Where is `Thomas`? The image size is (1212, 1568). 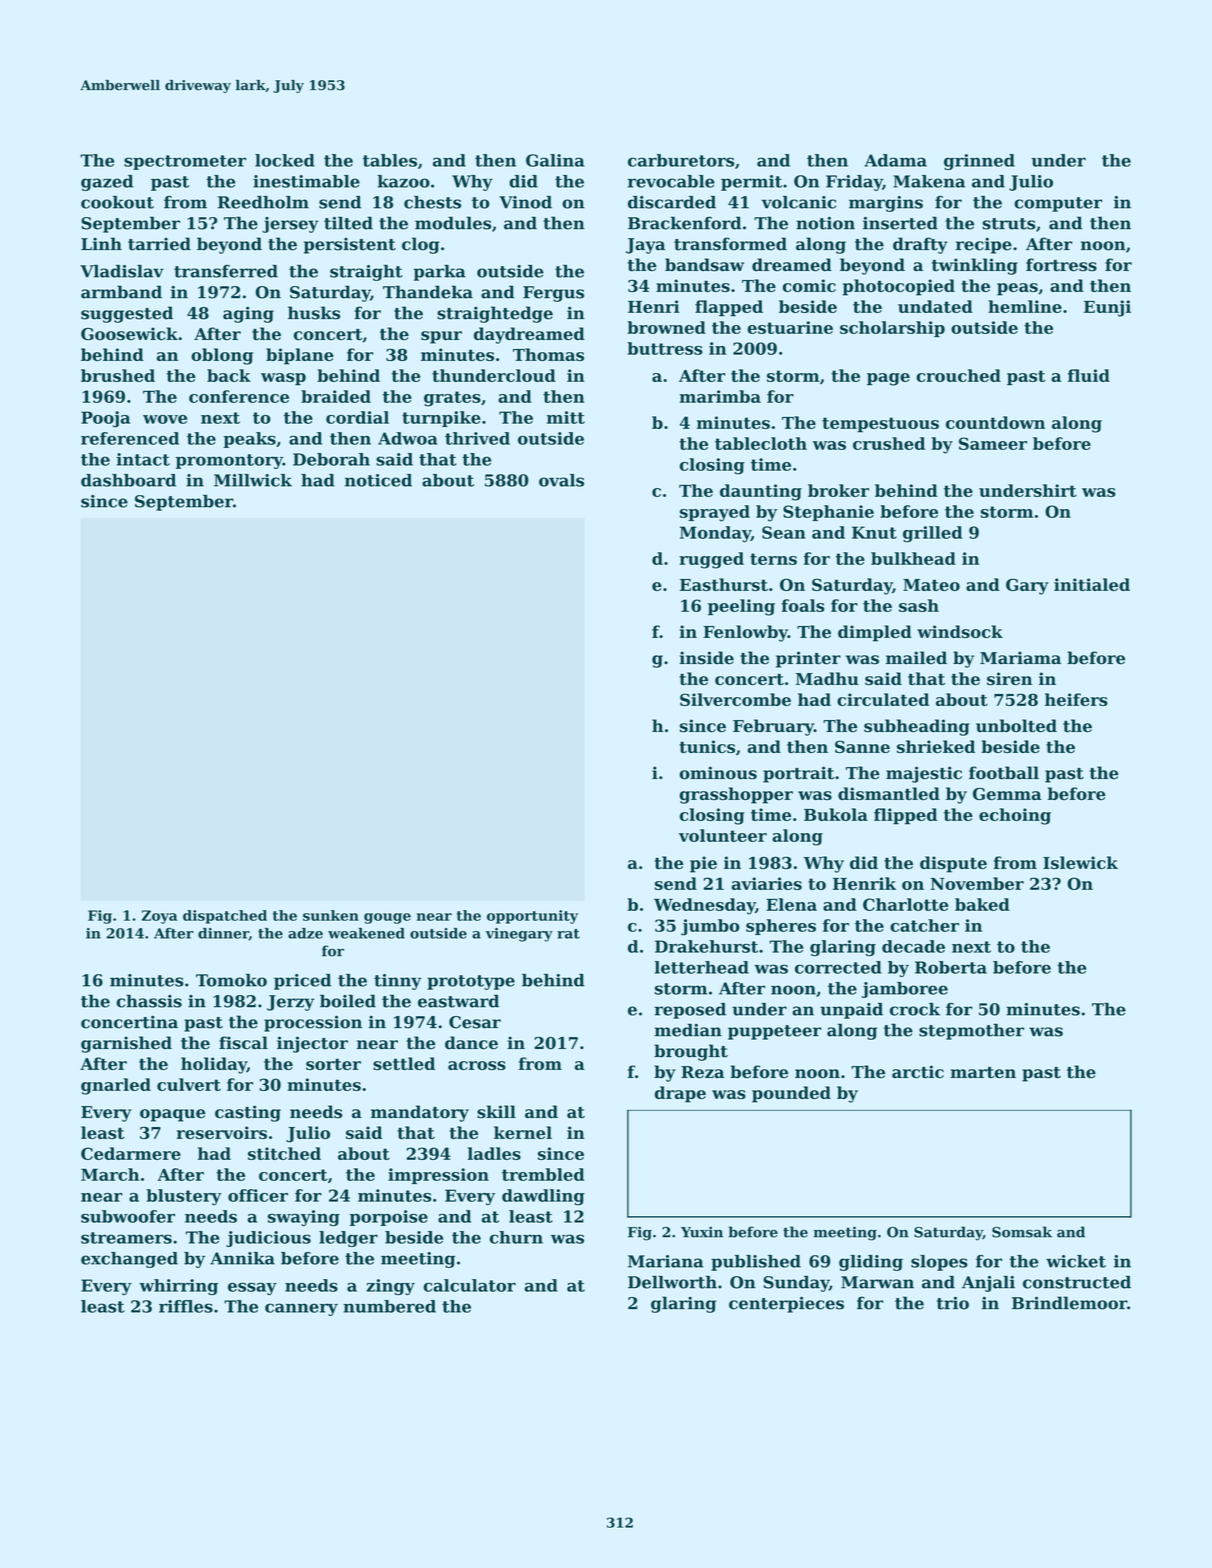
Thomas is located at coordinates (548, 354).
